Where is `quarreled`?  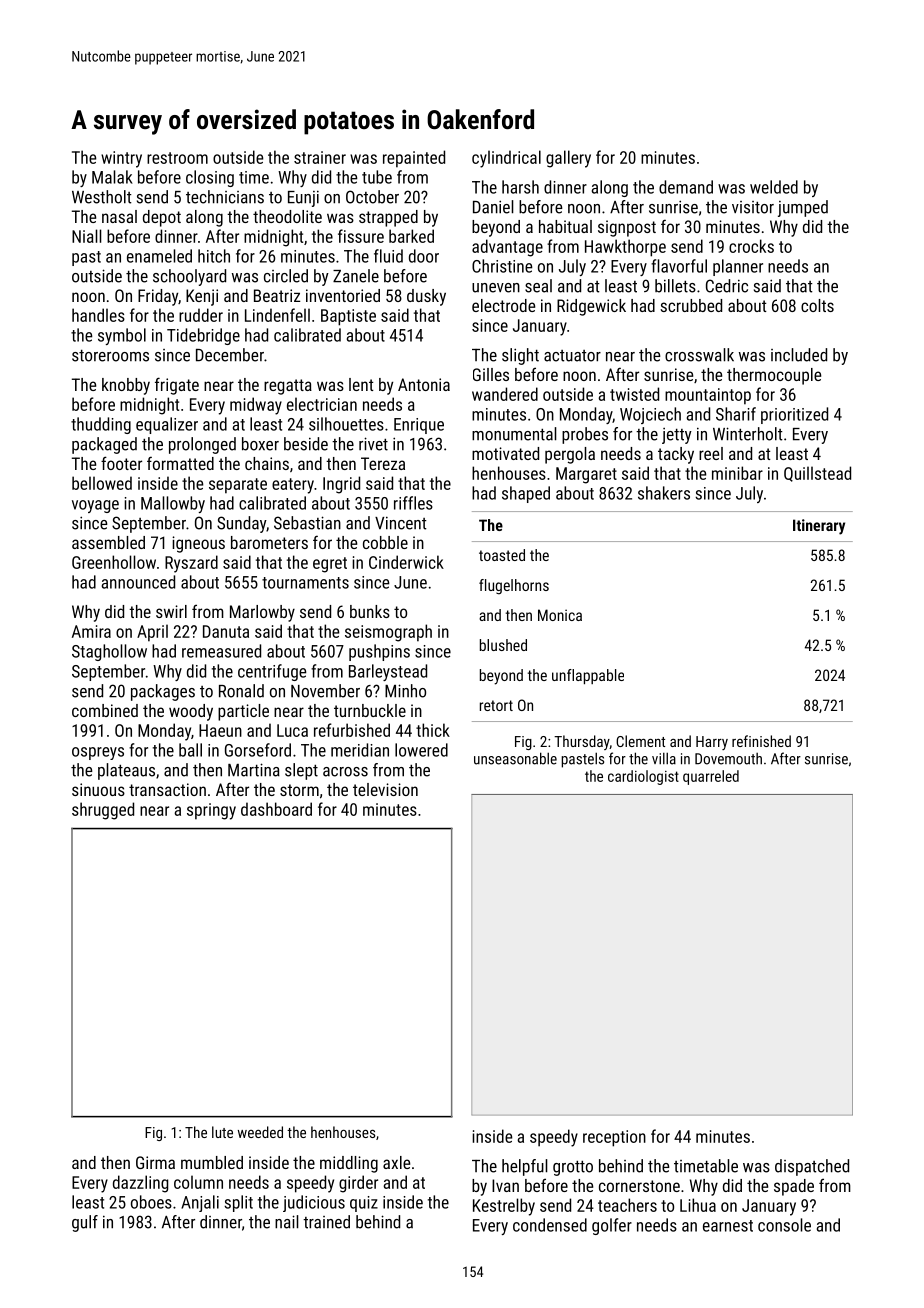 quarreled is located at coordinates (711, 777).
